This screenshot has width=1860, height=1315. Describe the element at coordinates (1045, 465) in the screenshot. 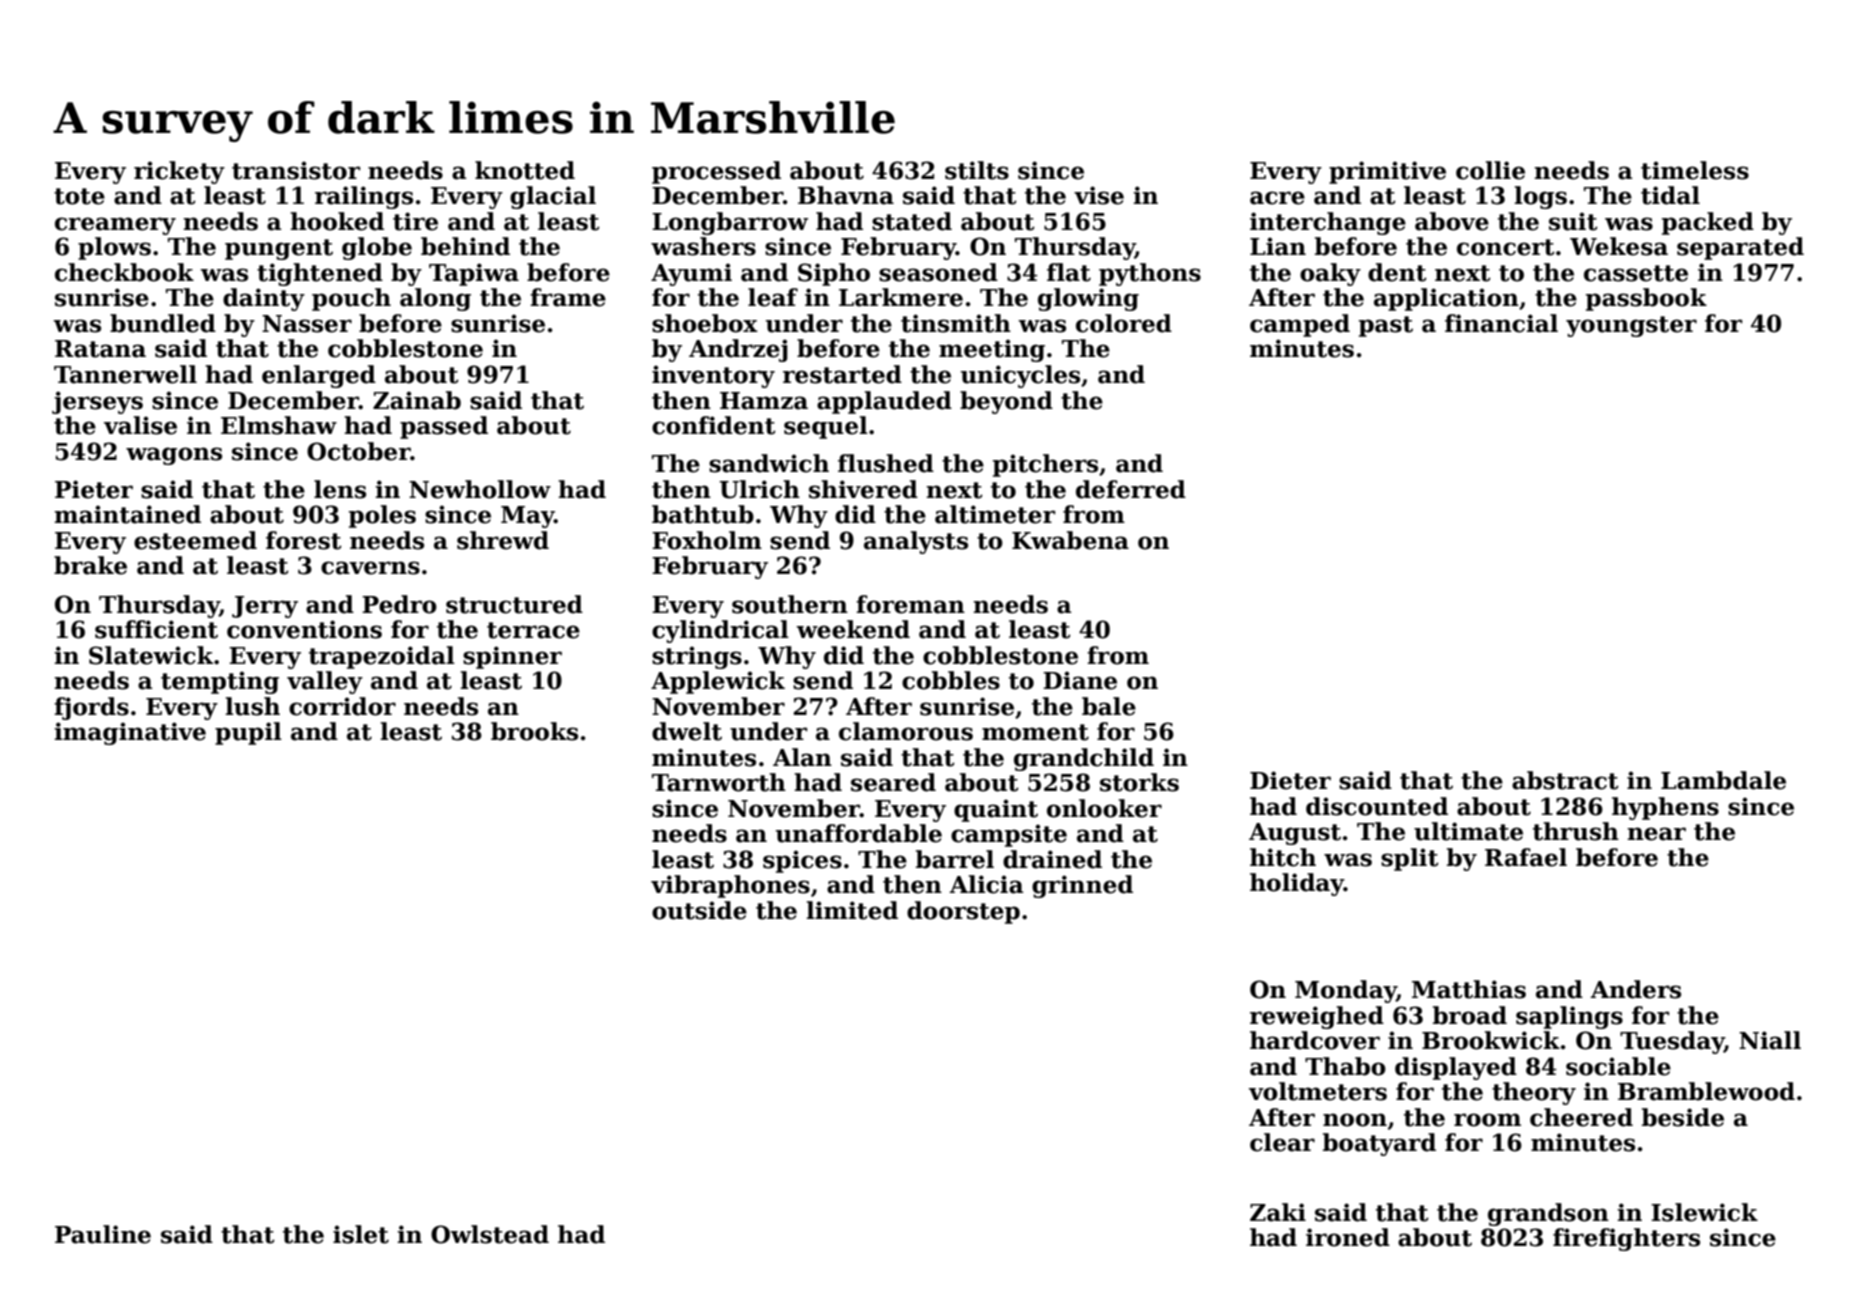

I see `pitchers` at that location.
